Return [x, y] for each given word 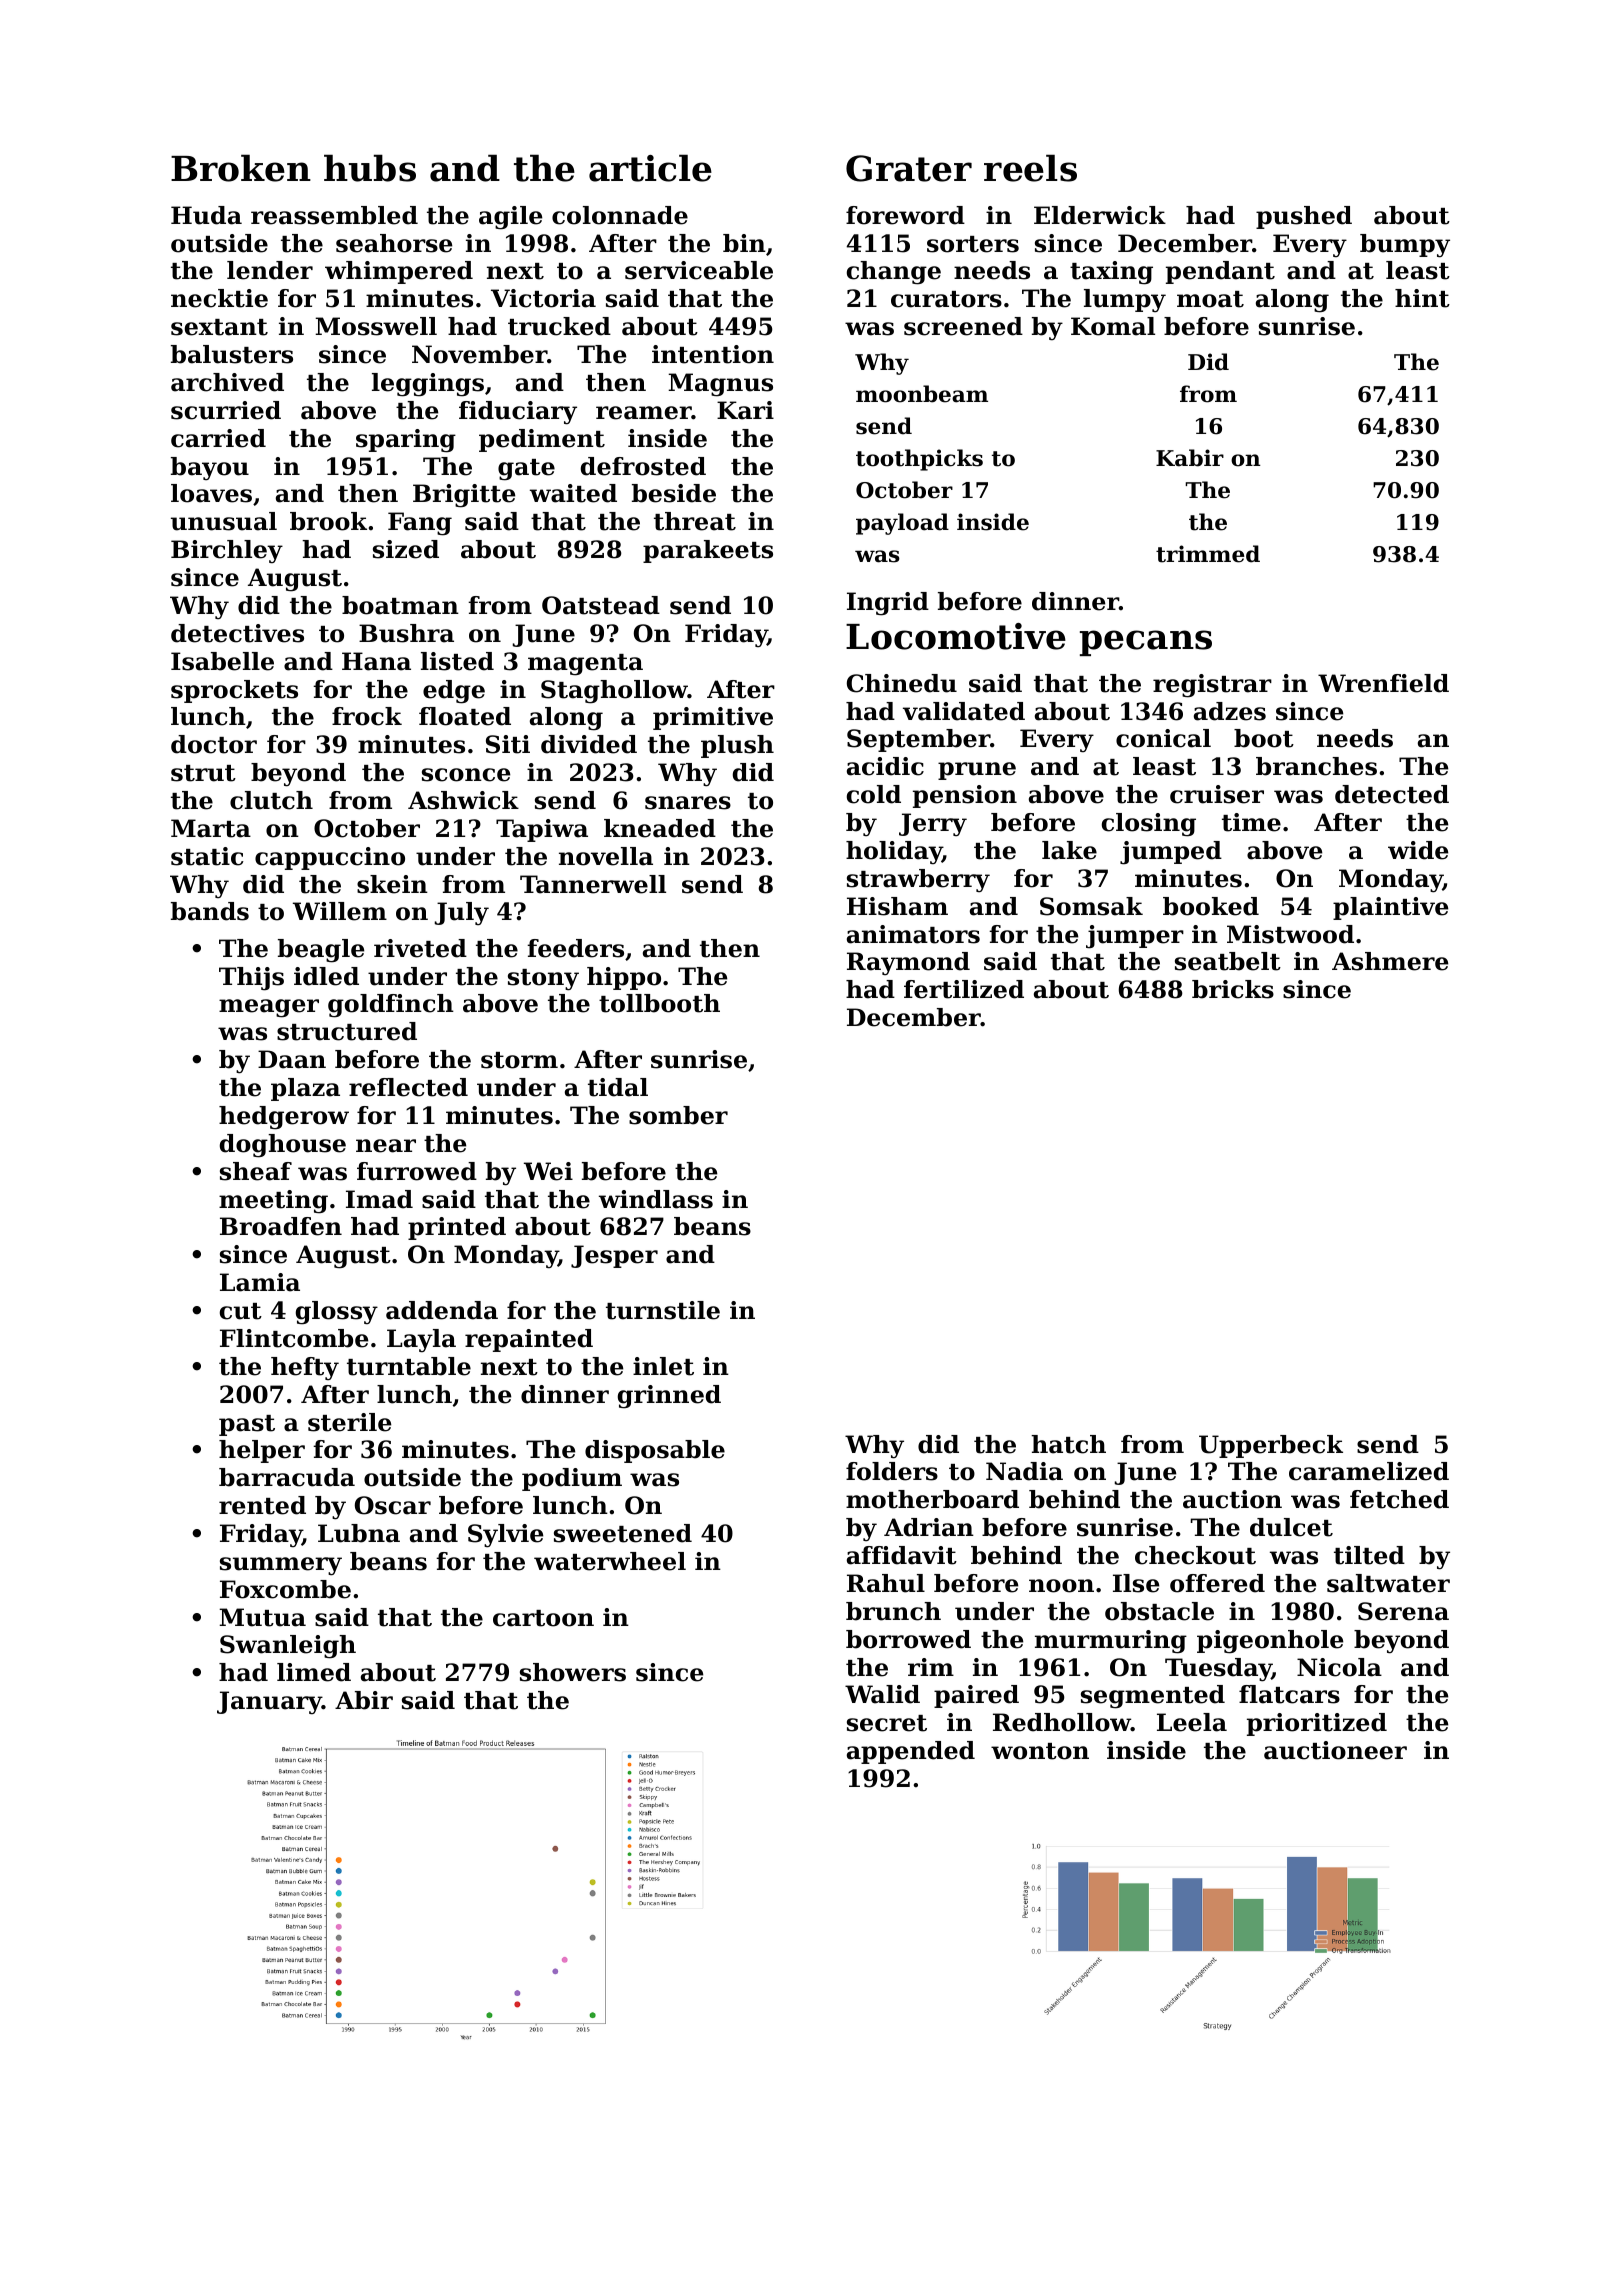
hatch [1068, 1444]
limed [314, 1672]
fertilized [964, 989]
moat [1210, 299]
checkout [1195, 1555]
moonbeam [922, 394]
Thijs [251, 979]
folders [892, 1471]
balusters [232, 354]
